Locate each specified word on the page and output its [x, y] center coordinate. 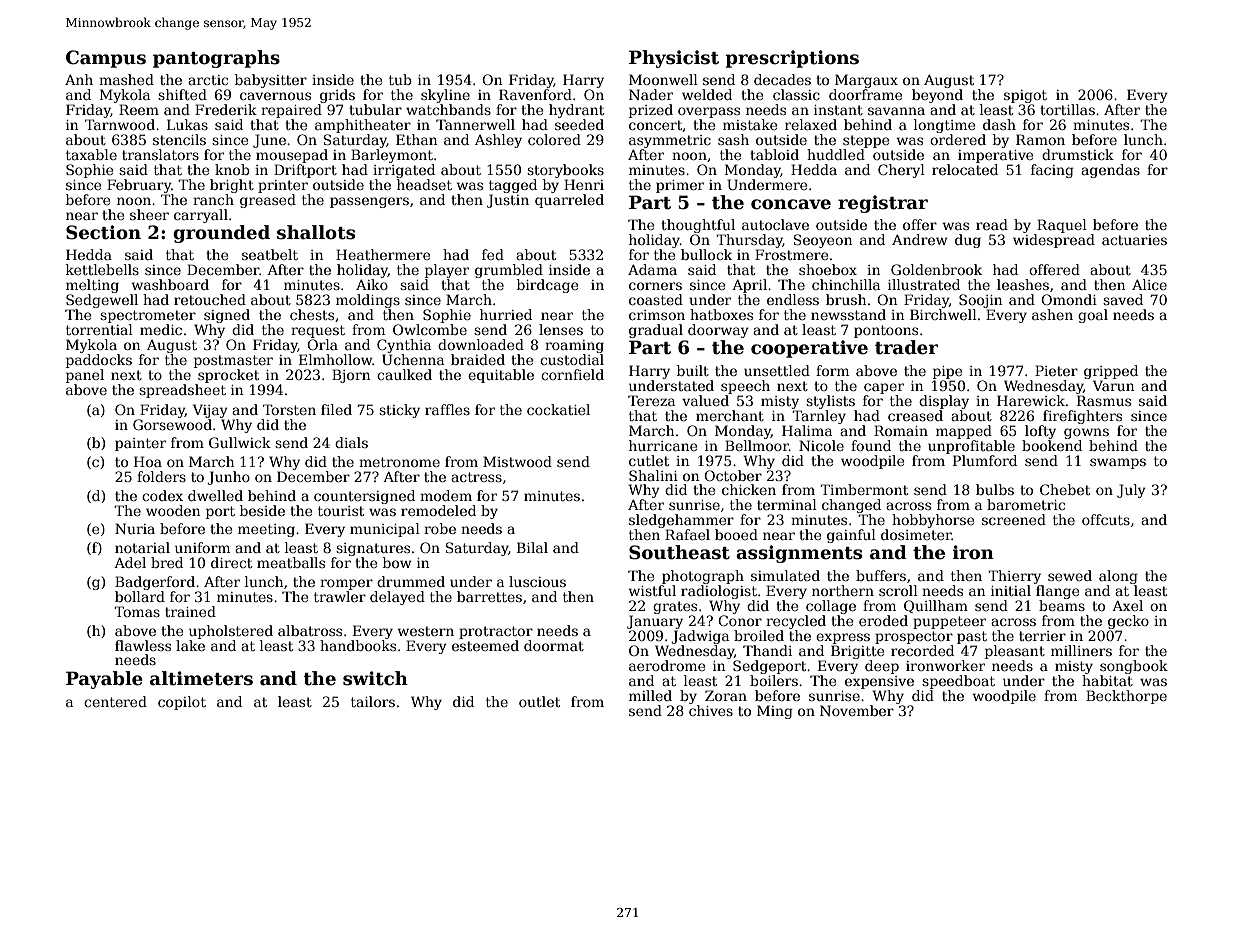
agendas [1110, 171]
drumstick [1078, 154]
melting [92, 286]
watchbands [448, 109]
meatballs [291, 562]
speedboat [958, 682]
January [655, 622]
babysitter [271, 81]
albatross [310, 630]
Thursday [749, 241]
